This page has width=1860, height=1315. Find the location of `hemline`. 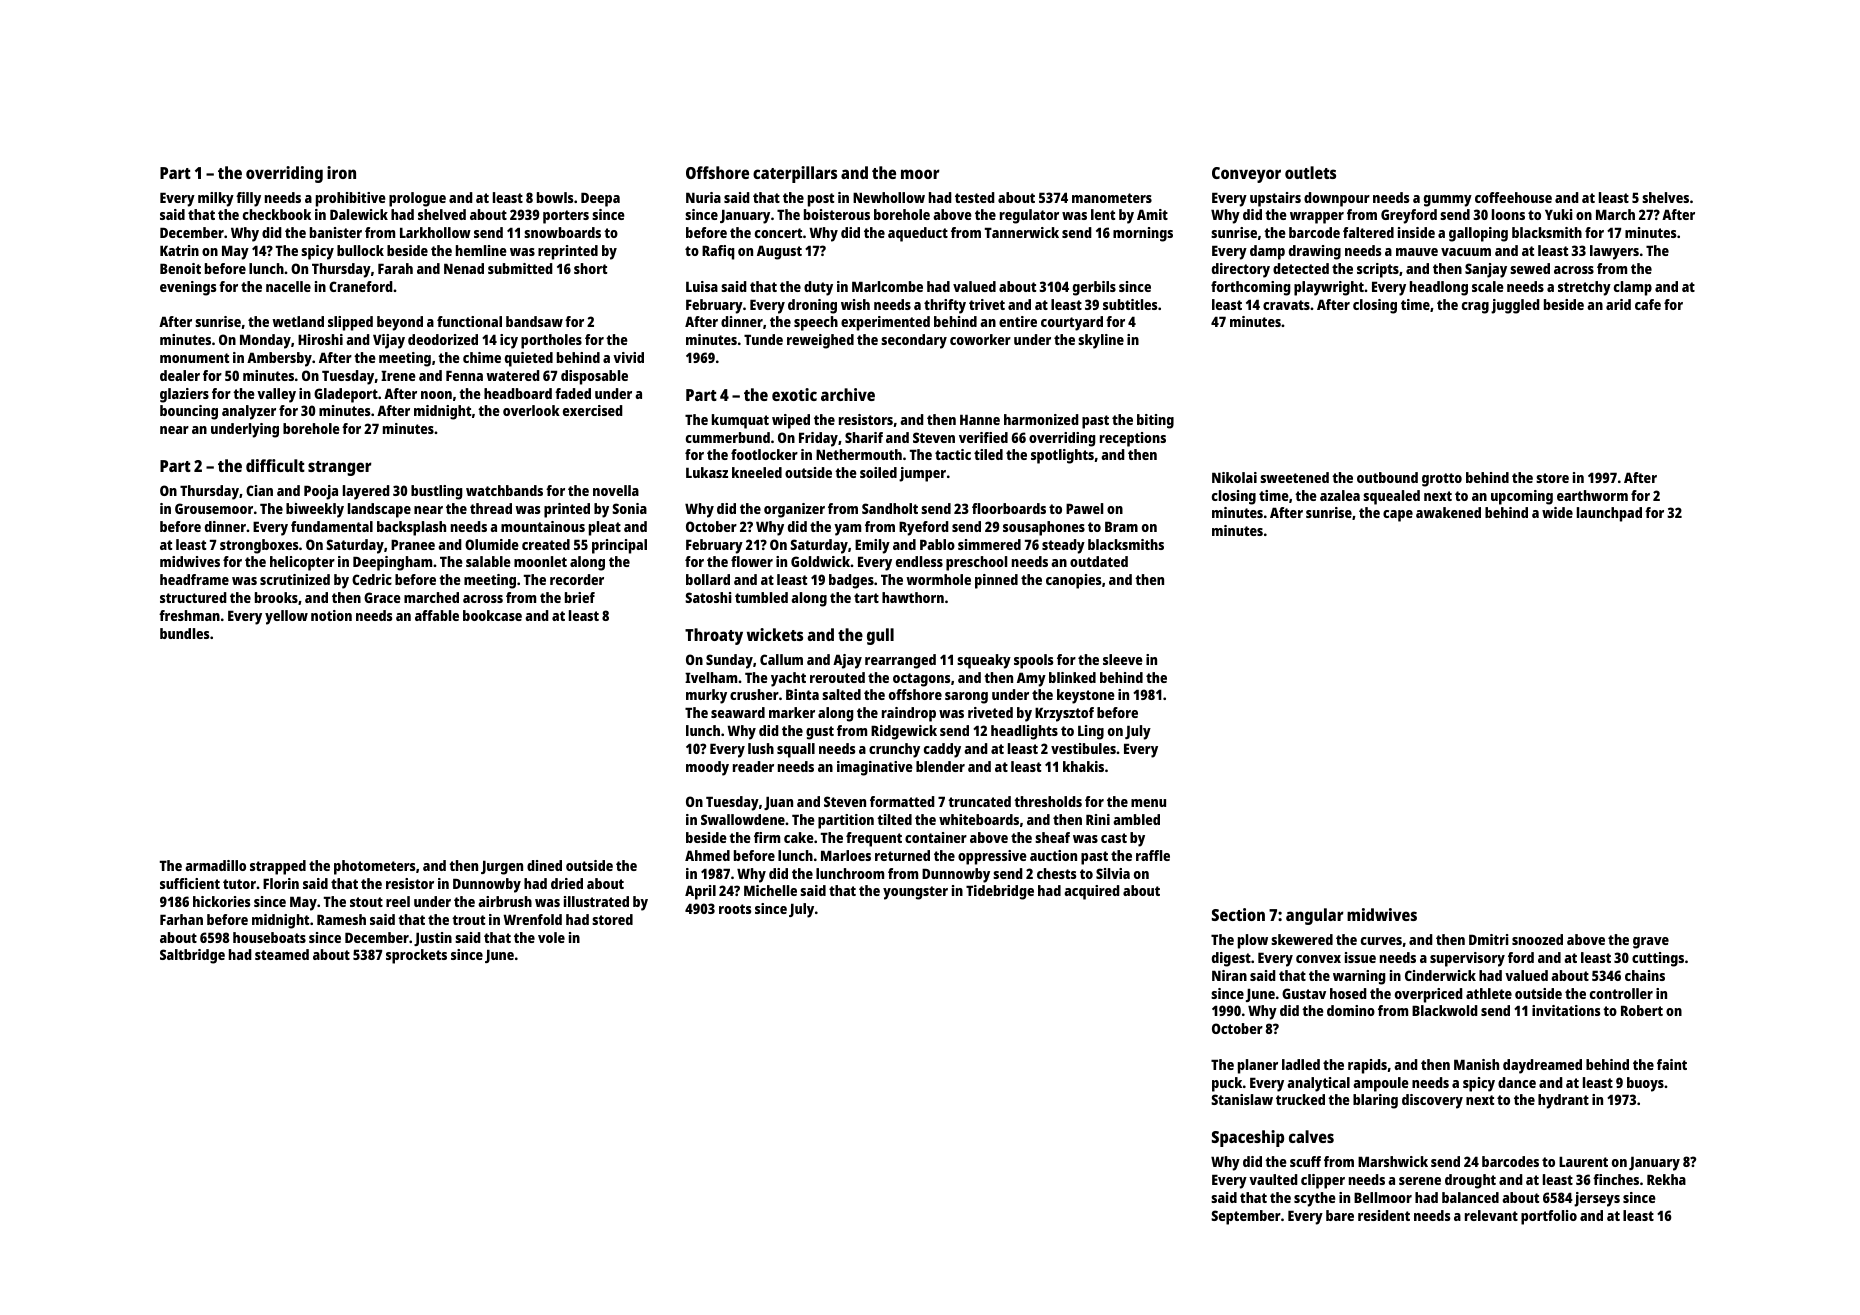

hemline is located at coordinates (481, 250).
